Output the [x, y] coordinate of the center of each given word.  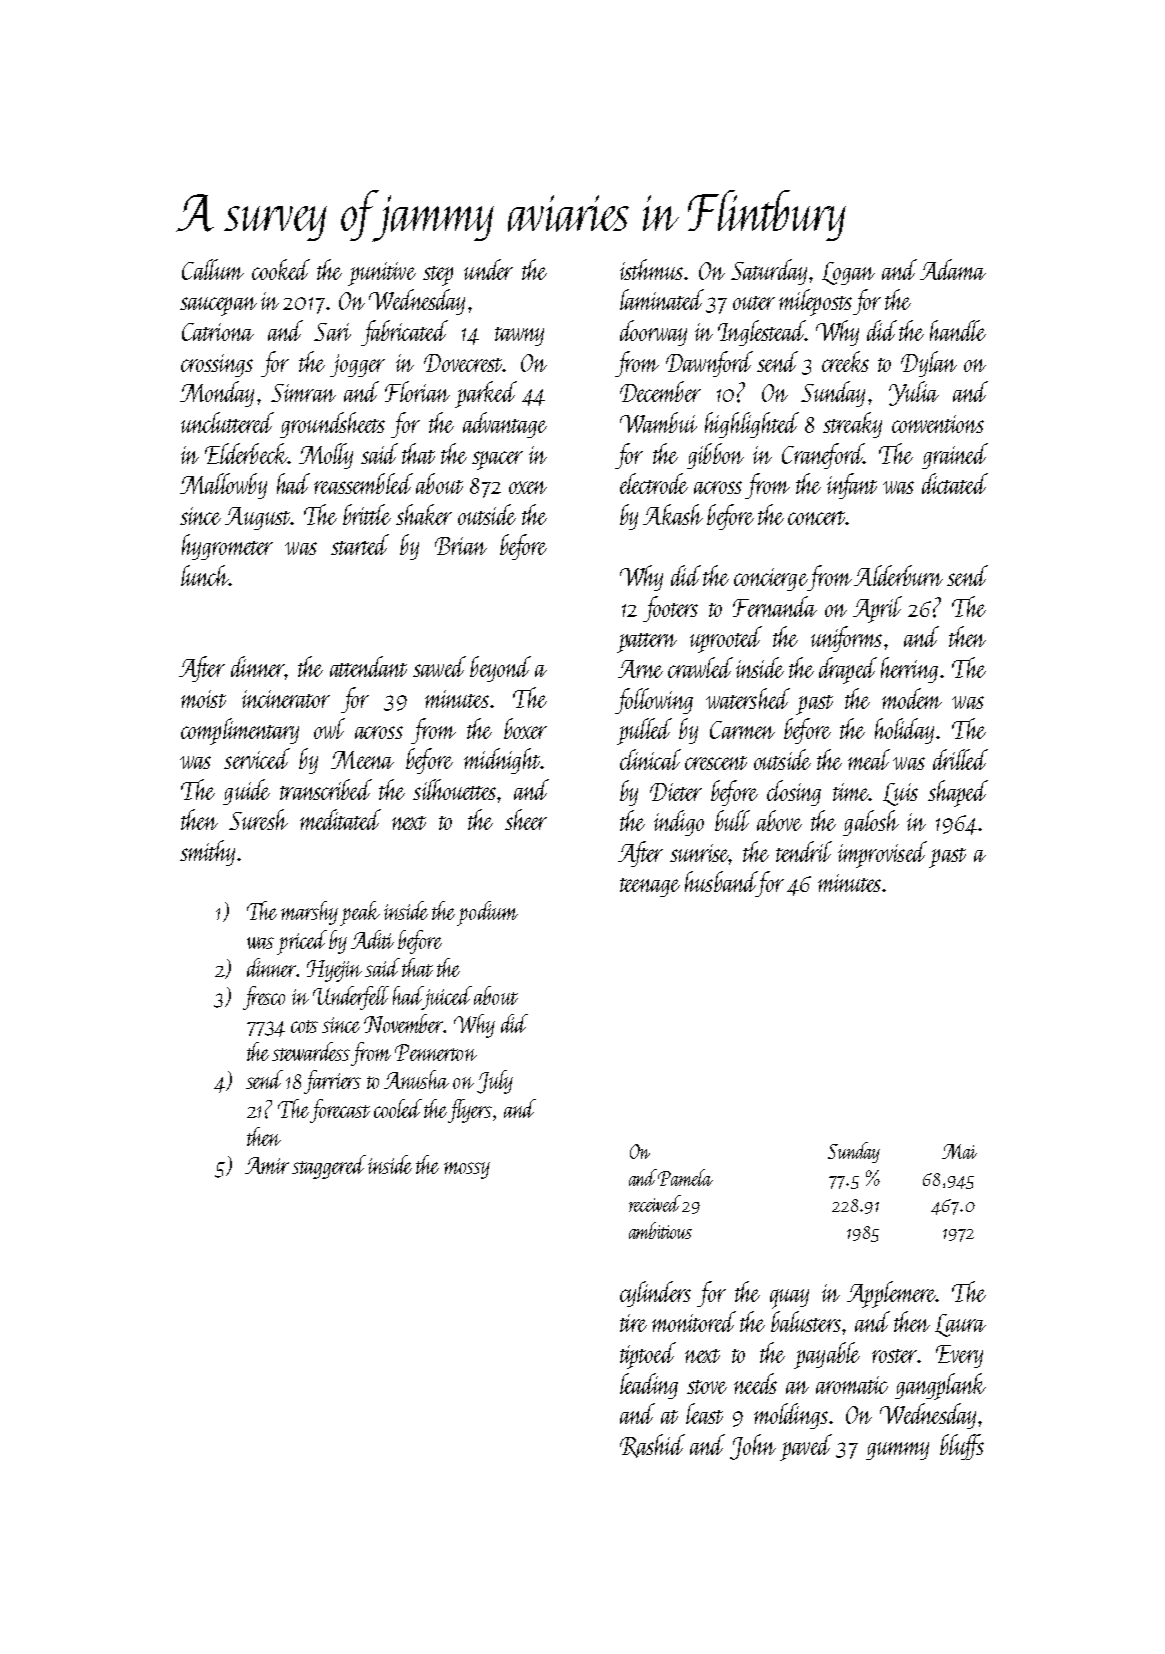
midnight [502, 761]
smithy [207, 853]
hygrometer [227, 547]
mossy [467, 1170]
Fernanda [775, 606]
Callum [213, 269]
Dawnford [709, 364]
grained [955, 456]
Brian [461, 546]
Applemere [891, 1294]
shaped [958, 793]
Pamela [685, 1177]
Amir [267, 1165]
